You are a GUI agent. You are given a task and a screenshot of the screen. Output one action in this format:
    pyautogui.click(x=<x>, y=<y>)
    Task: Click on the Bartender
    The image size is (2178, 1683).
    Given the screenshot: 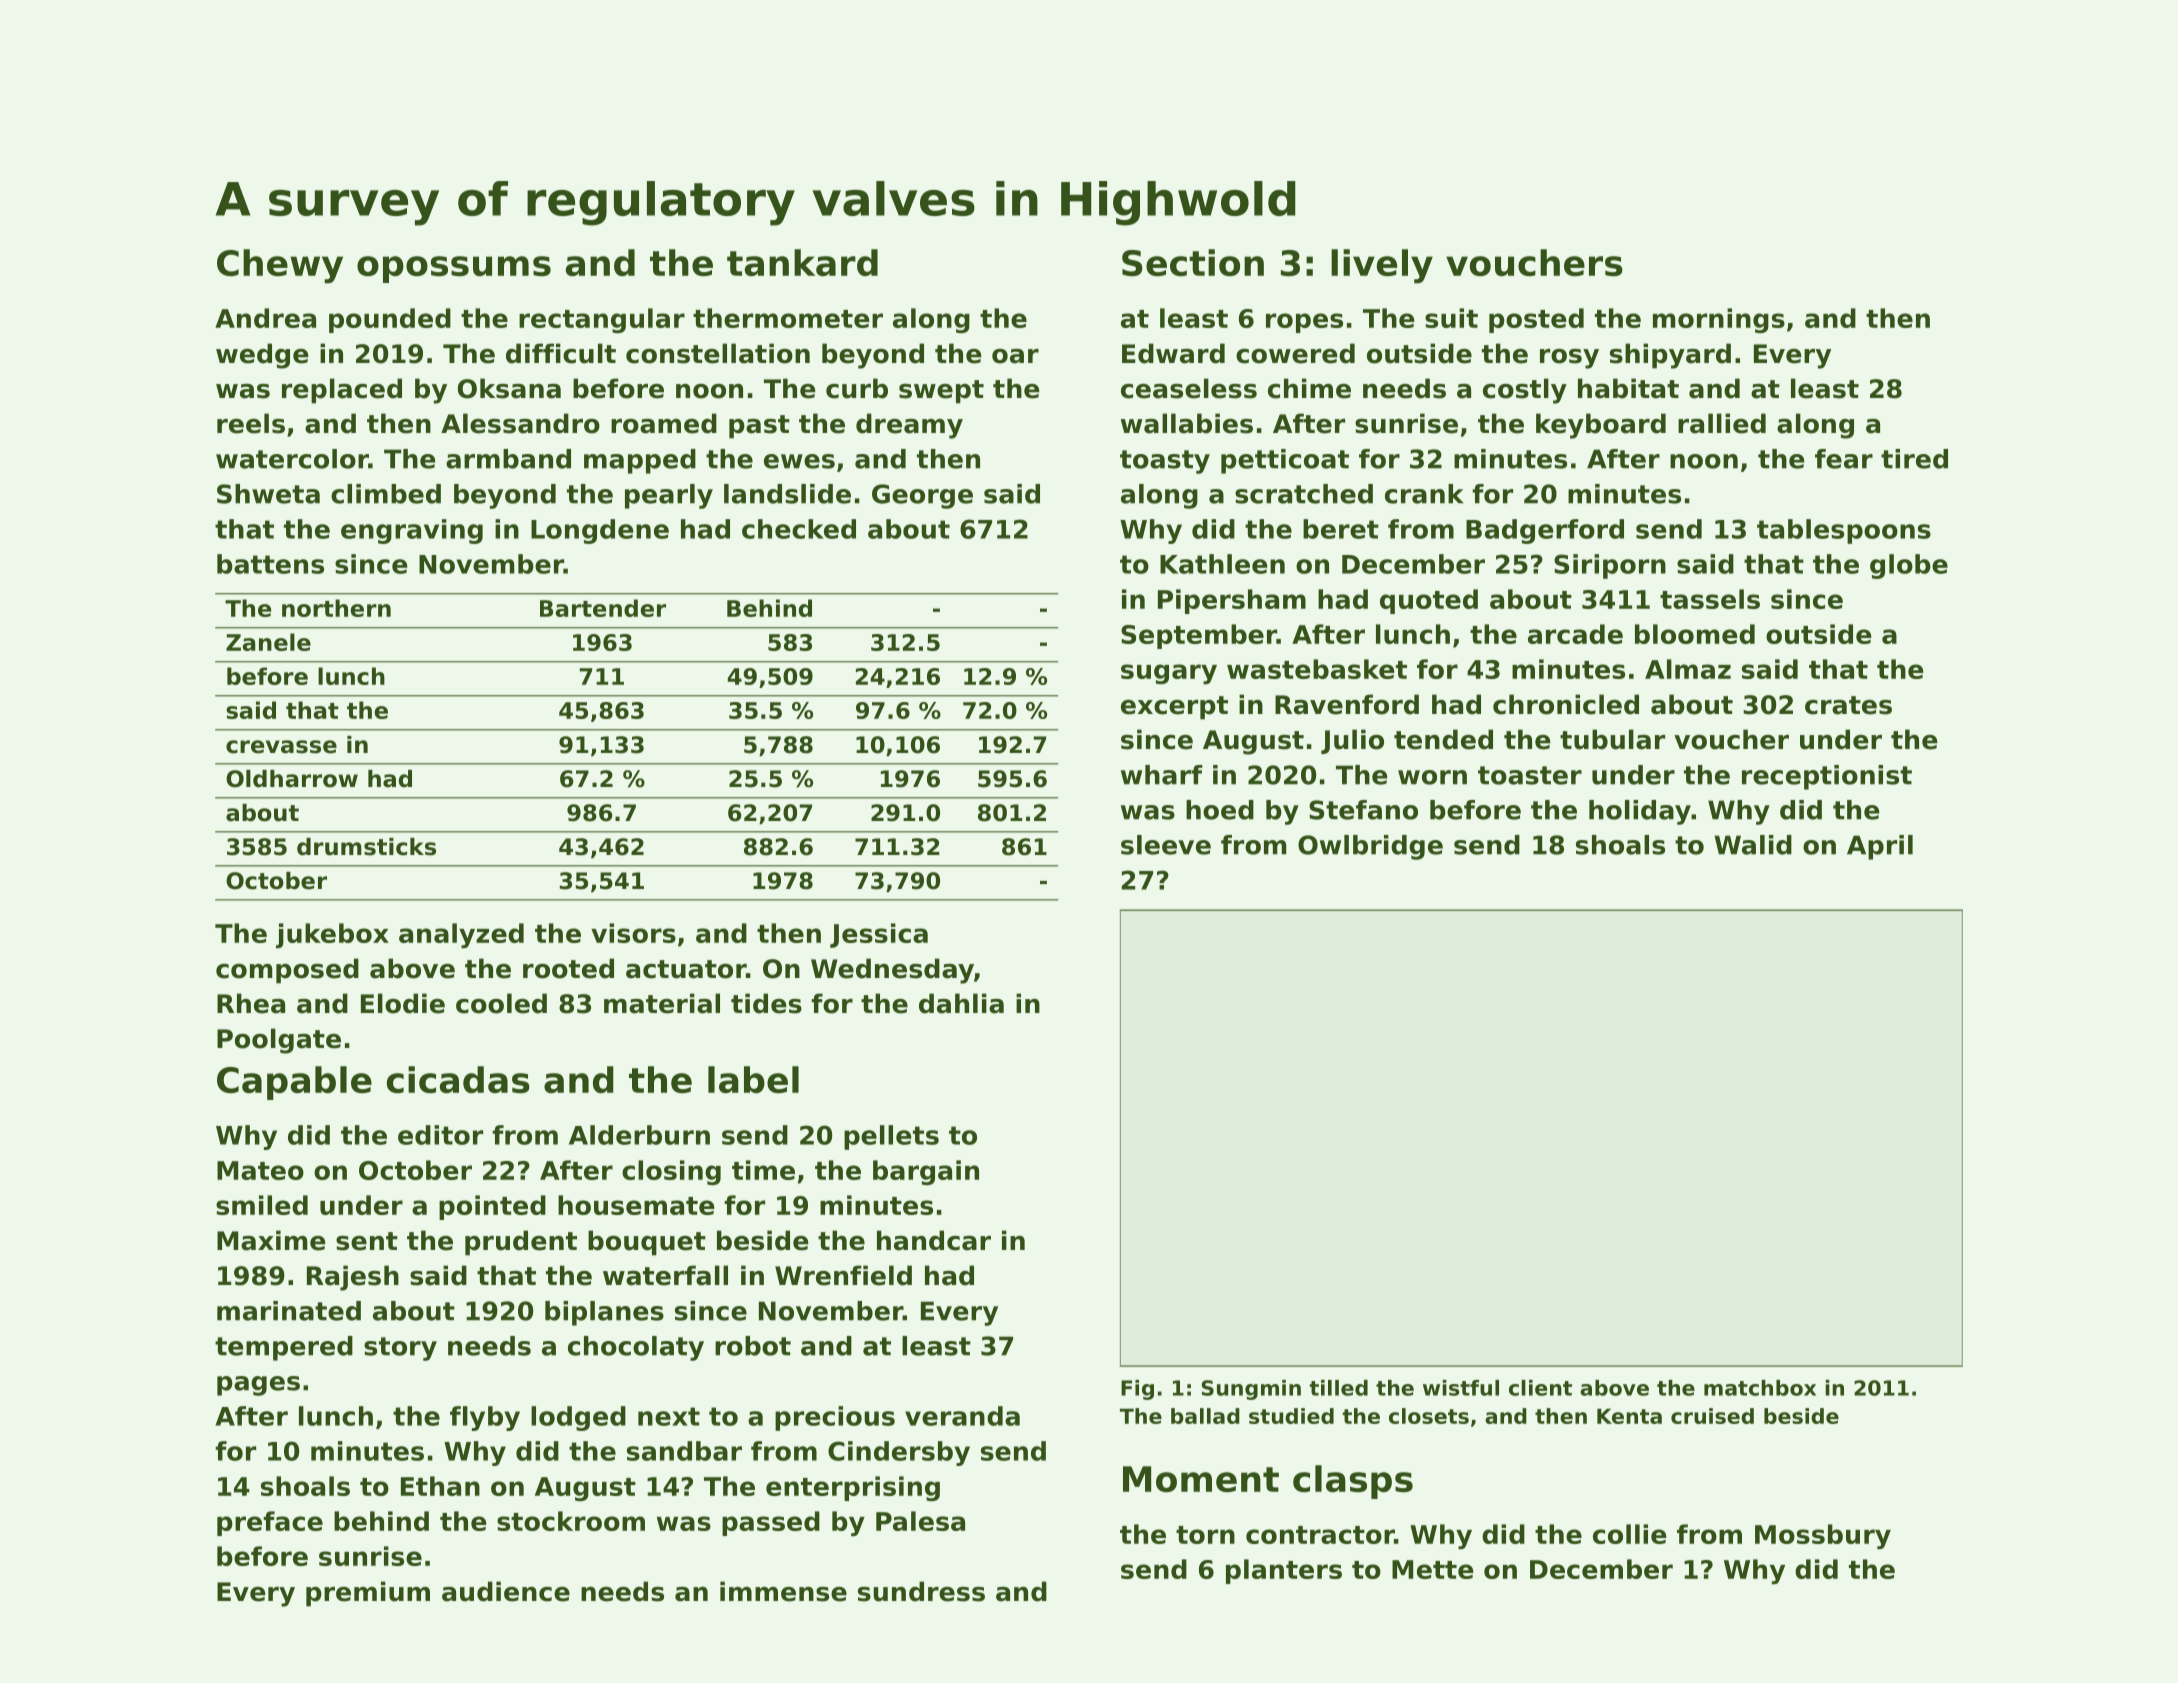 What is the action you would take?
    pyautogui.click(x=603, y=608)
